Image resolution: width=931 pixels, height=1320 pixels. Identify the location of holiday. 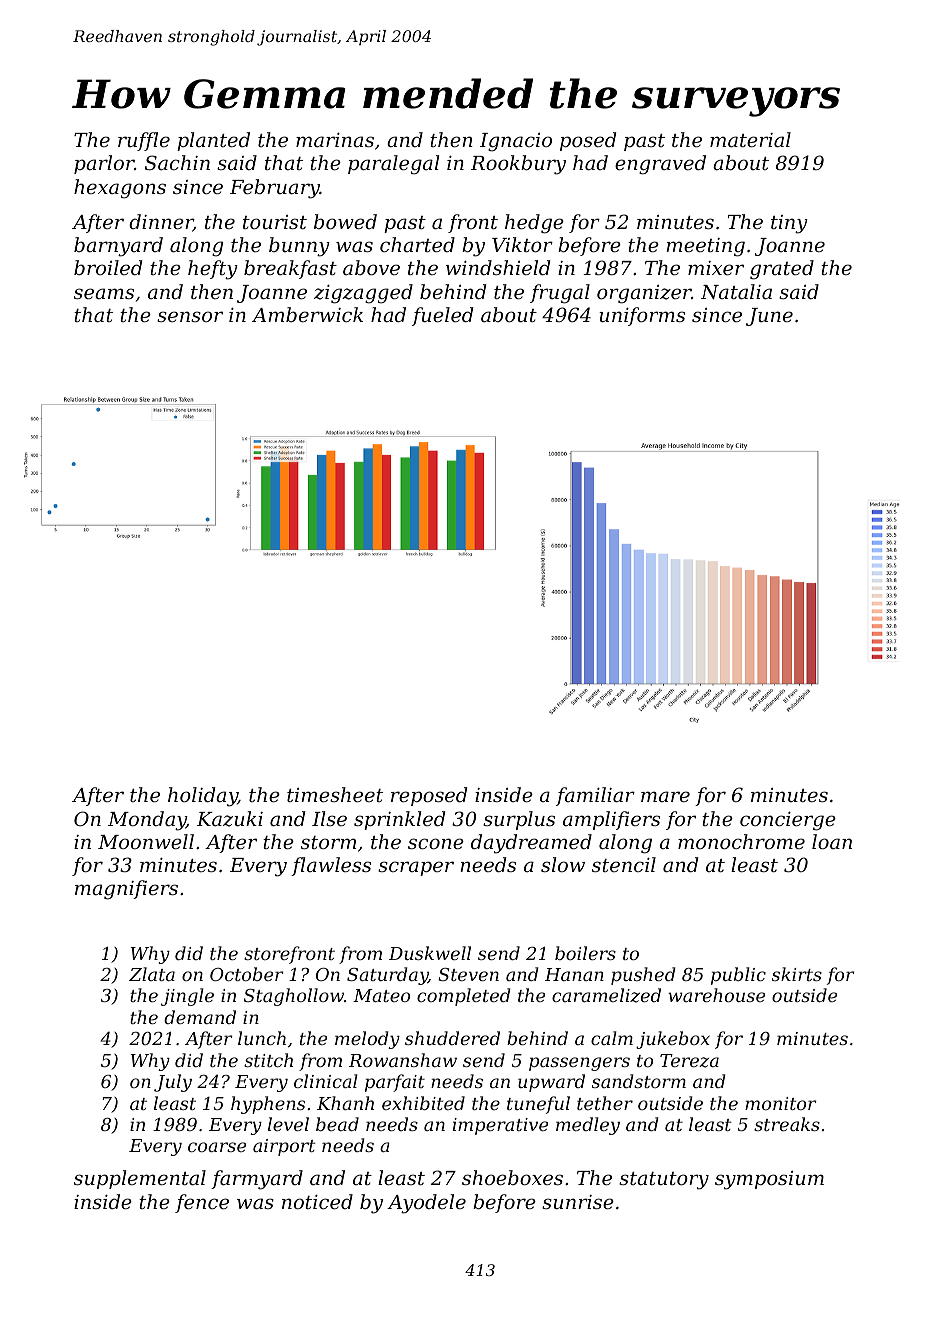
(203, 797).
